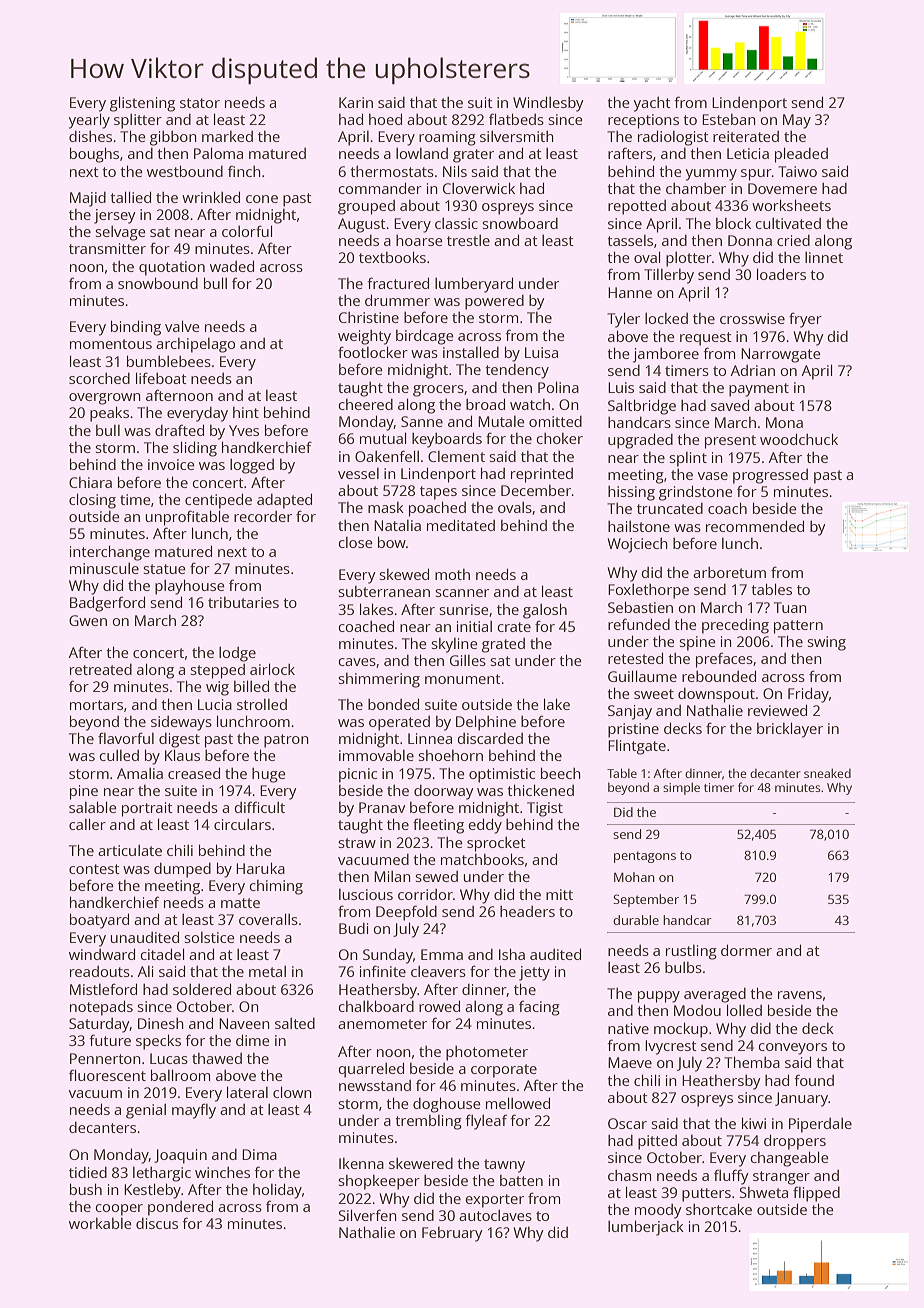 The width and height of the screenshot is (924, 1308). What do you see at coordinates (267, 971) in the screenshot?
I see `metal` at bounding box center [267, 971].
